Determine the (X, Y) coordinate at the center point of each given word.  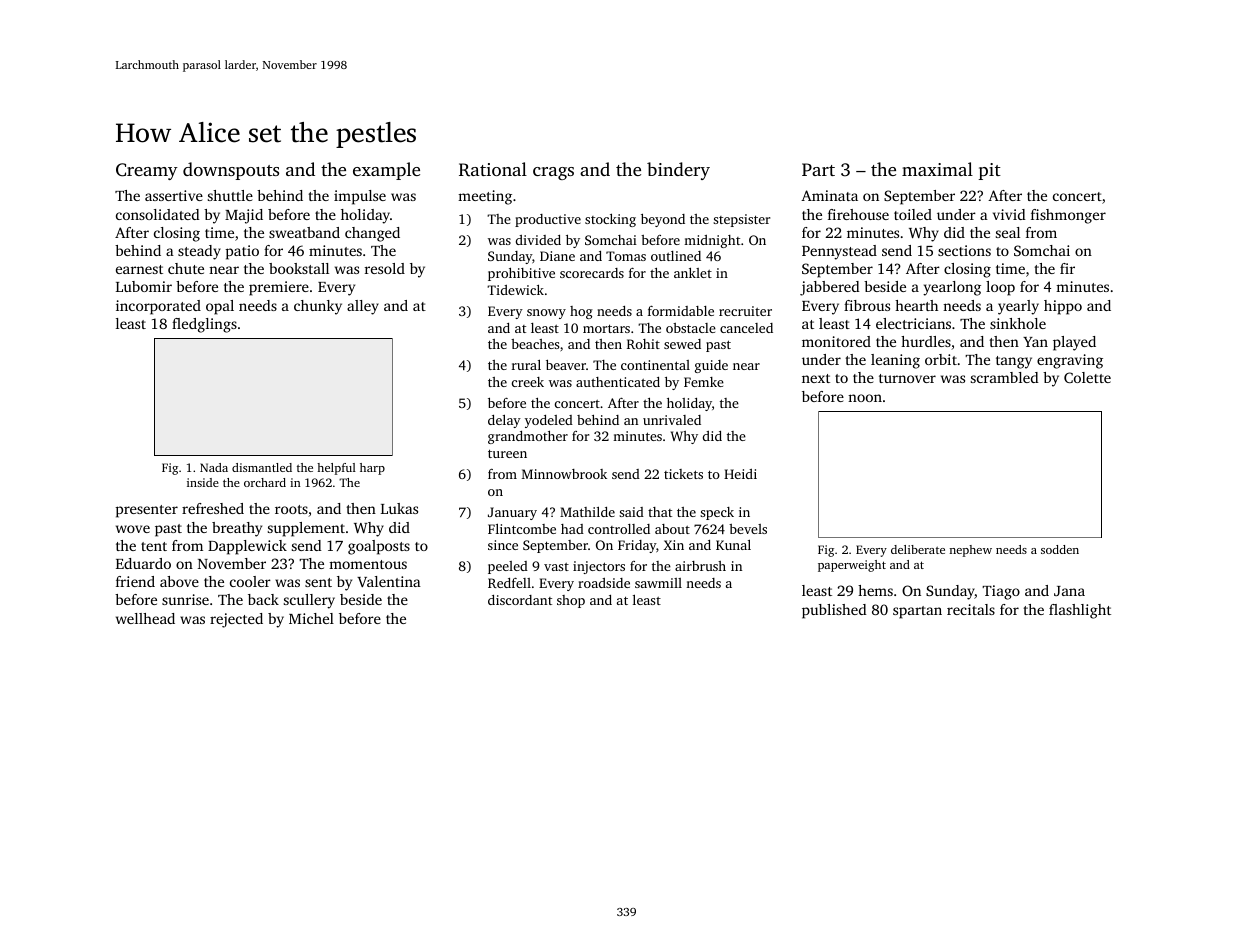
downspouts (231, 171)
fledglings (204, 325)
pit (989, 171)
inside (203, 482)
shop (571, 601)
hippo (1063, 307)
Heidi (740, 474)
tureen (507, 453)
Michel (311, 618)
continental (655, 365)
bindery (678, 171)
